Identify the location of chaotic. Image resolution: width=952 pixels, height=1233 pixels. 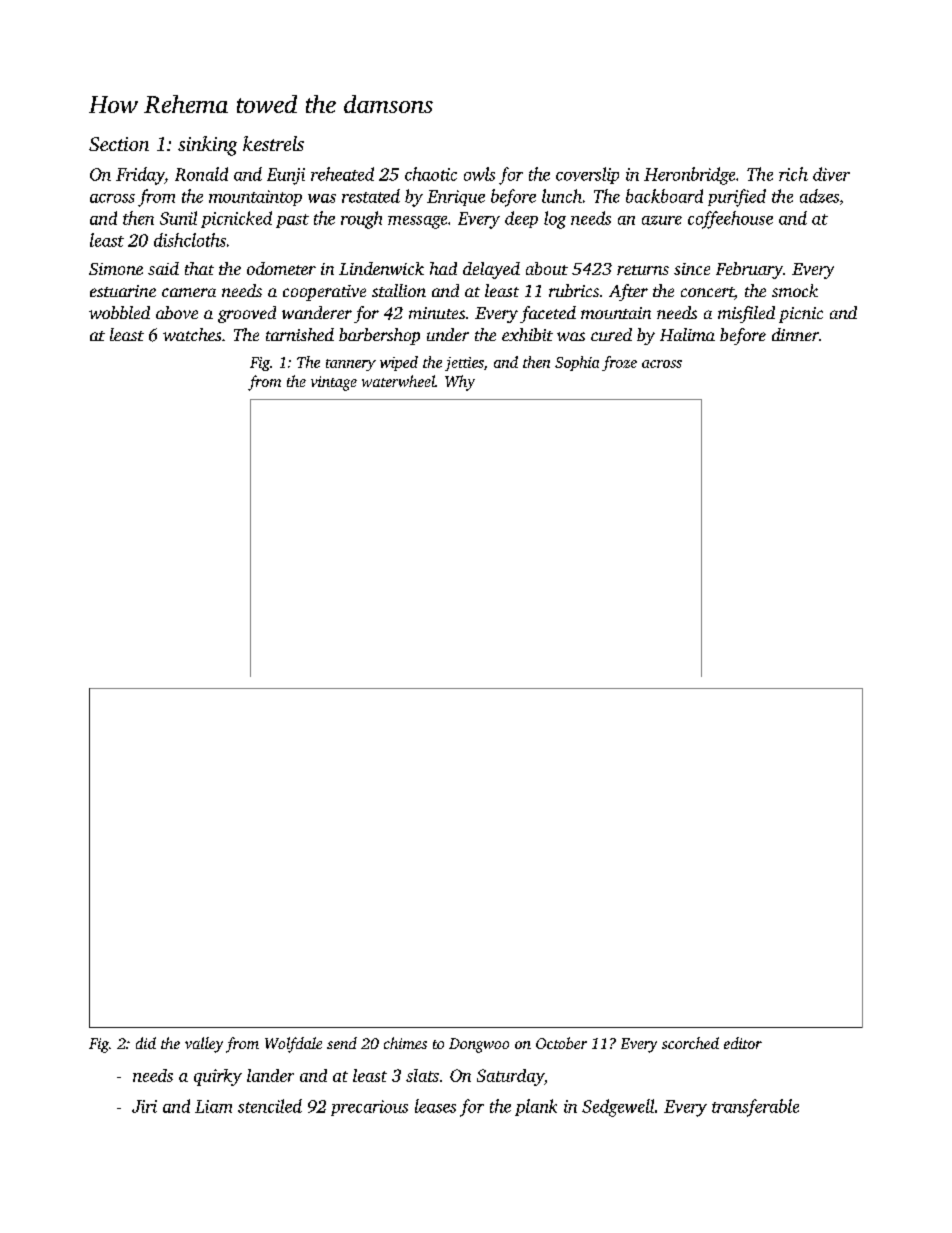
(431, 174).
